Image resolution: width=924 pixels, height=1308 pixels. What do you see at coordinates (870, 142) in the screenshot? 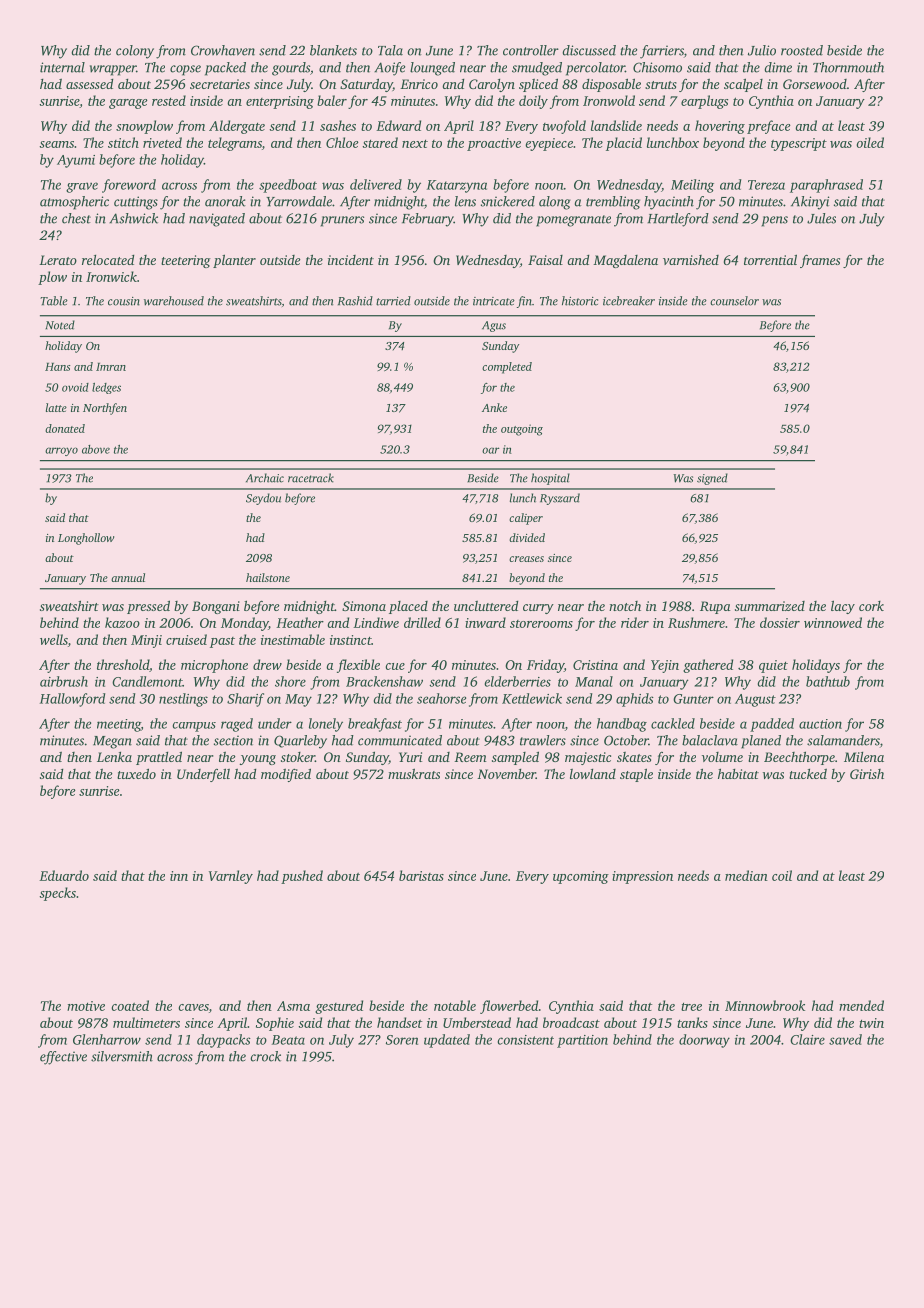
I see `oiled` at bounding box center [870, 142].
